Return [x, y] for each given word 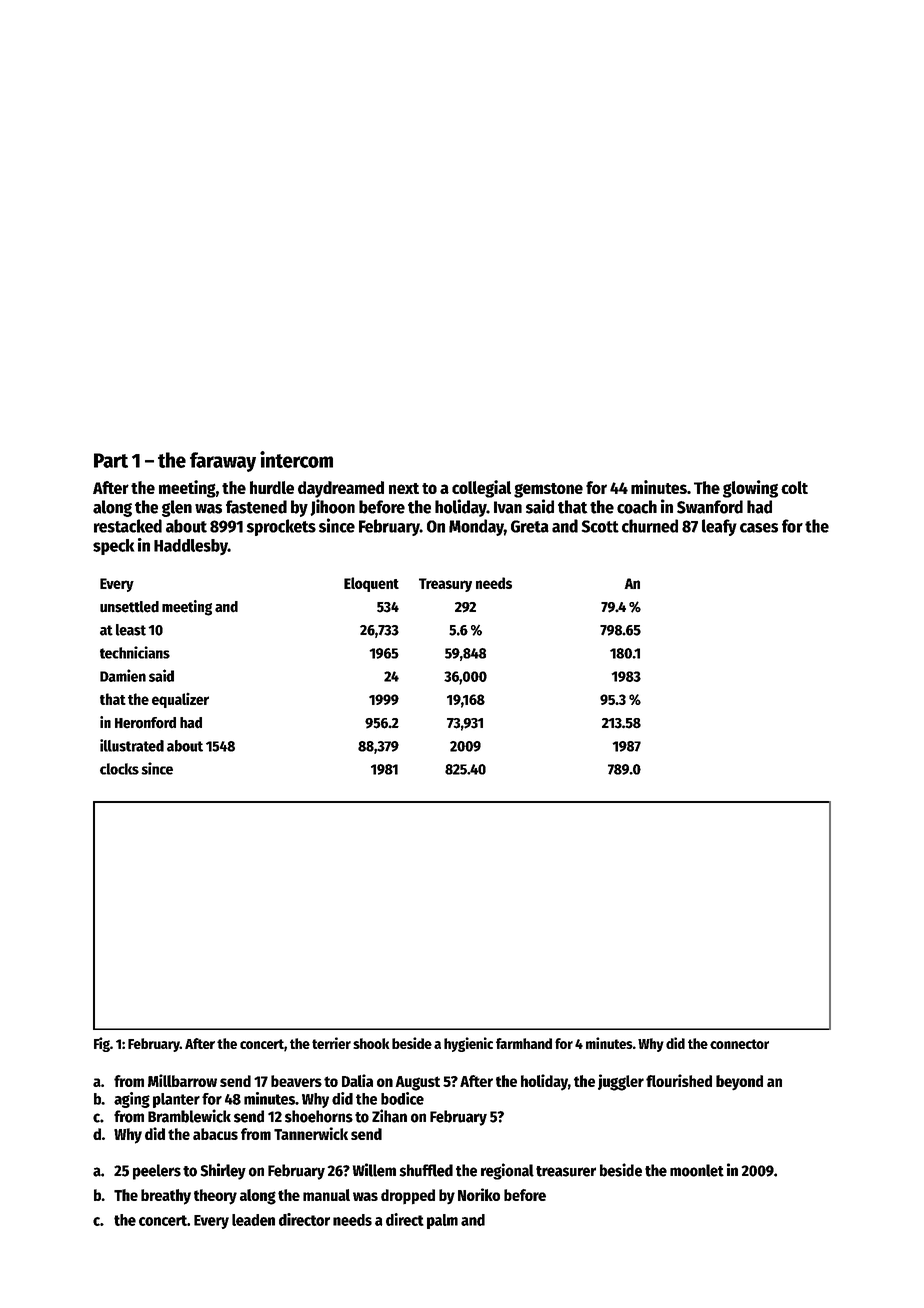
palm [442, 1221]
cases [759, 528]
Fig [102, 1044]
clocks [119, 769]
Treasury [445, 585]
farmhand [524, 1043]
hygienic [468, 1044]
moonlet [697, 1170]
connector [739, 1044]
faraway [223, 462]
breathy [166, 1197]
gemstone [548, 490]
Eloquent [371, 584]
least [131, 630]
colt [794, 487]
